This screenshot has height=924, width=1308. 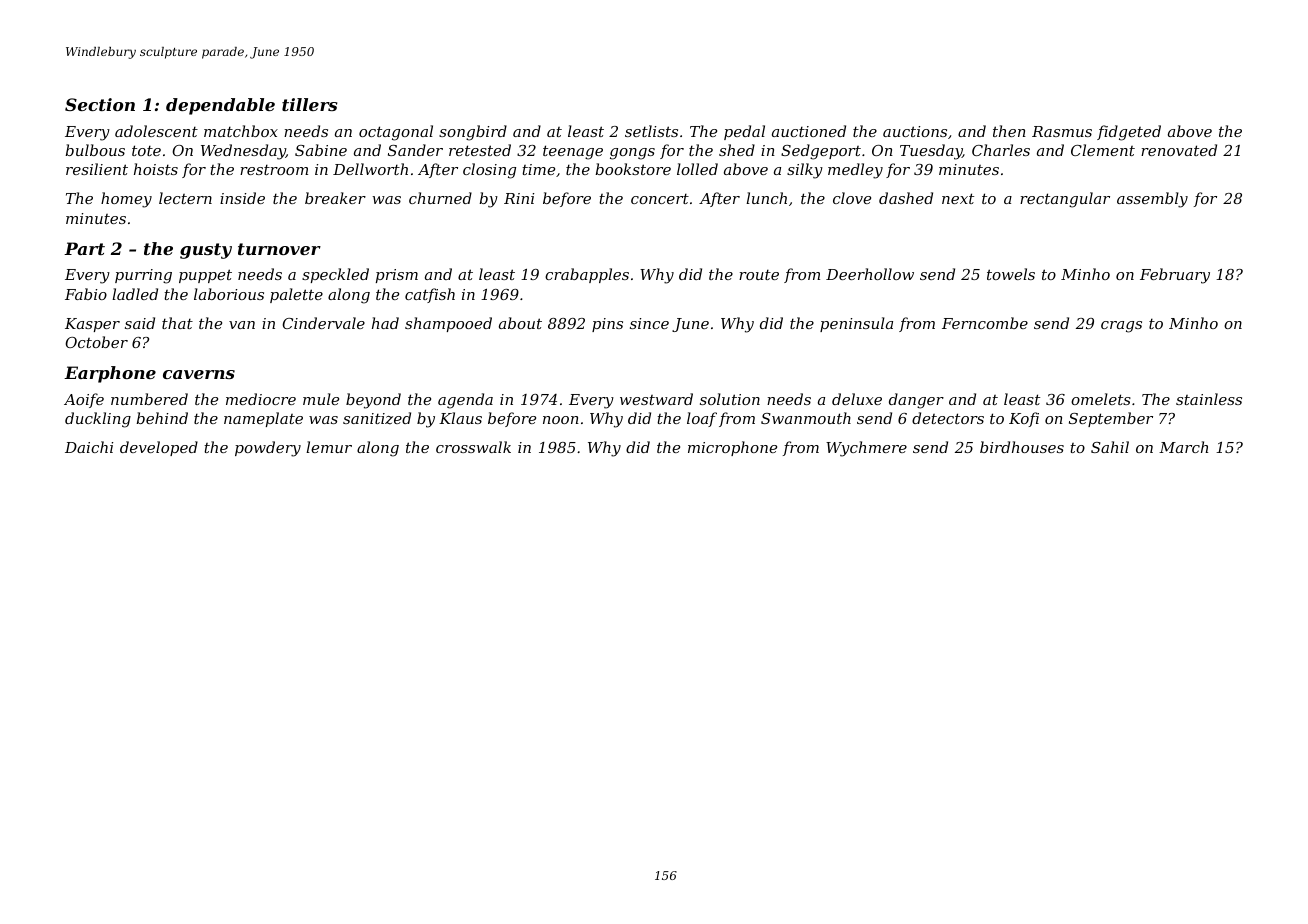 What do you see at coordinates (1062, 131) in the screenshot?
I see `Rasmus` at bounding box center [1062, 131].
